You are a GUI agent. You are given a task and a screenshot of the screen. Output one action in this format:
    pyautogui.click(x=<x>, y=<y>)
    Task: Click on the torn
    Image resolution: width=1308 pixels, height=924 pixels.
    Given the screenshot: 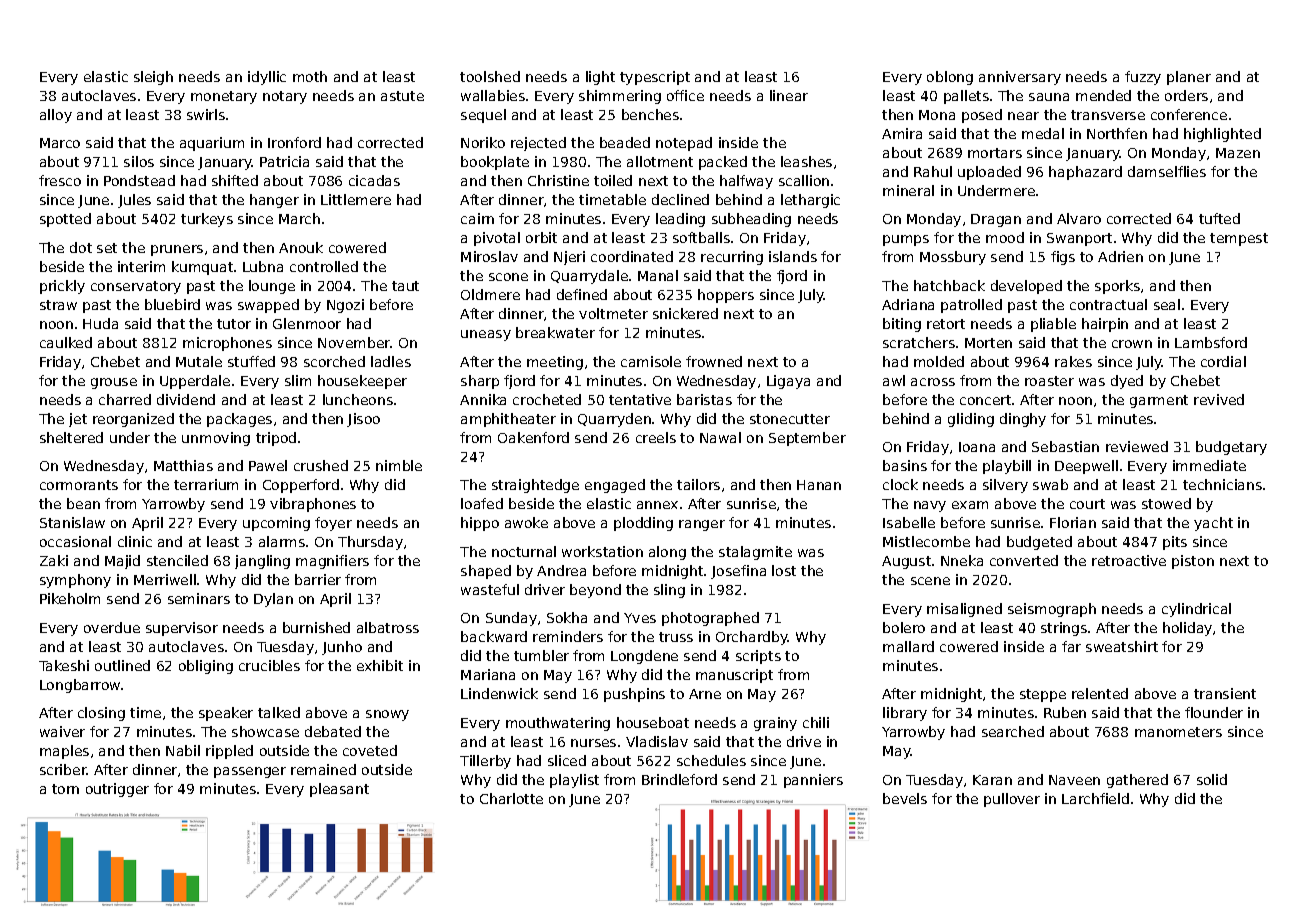 What is the action you would take?
    pyautogui.click(x=65, y=789)
